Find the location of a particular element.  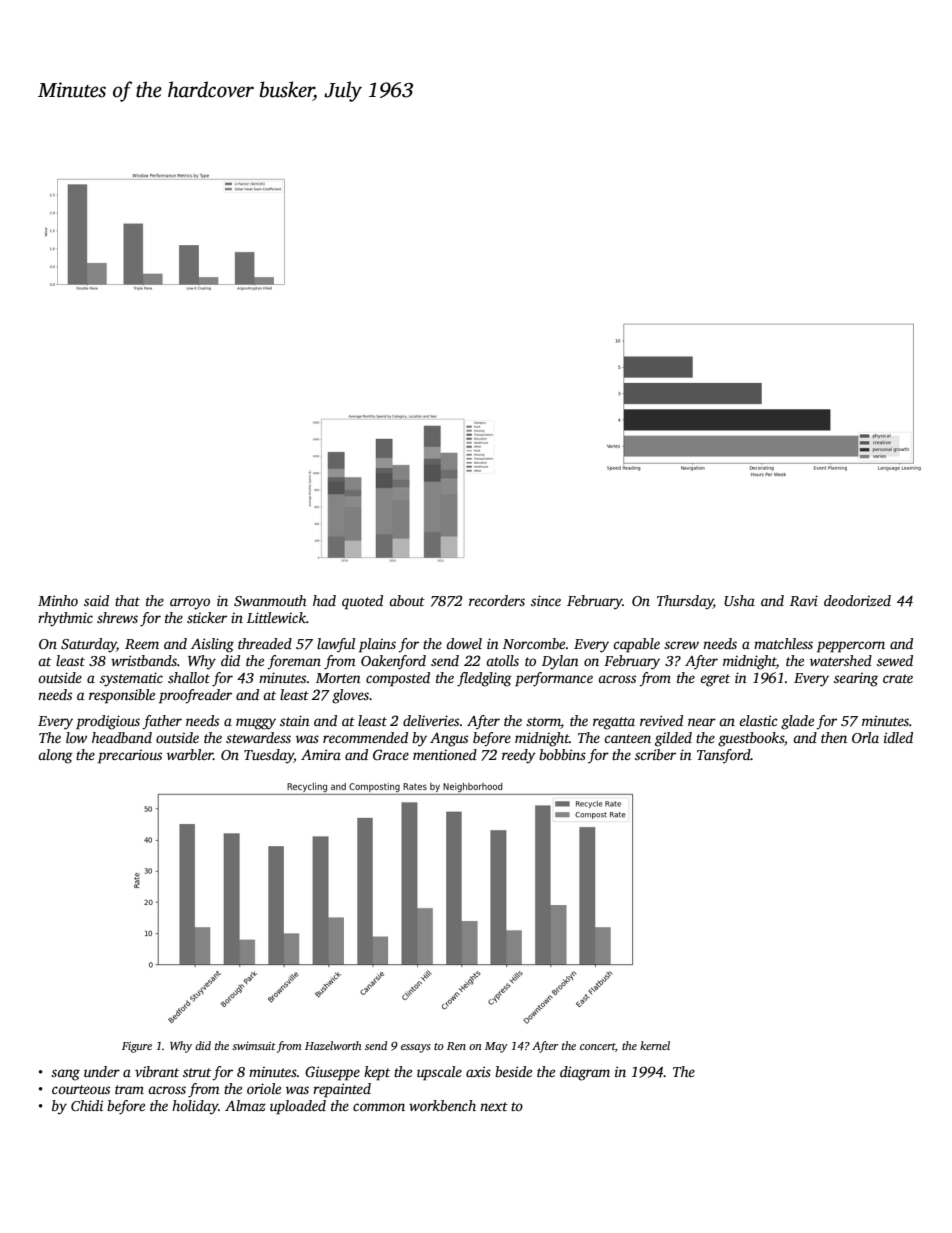

kernel is located at coordinates (655, 1045).
